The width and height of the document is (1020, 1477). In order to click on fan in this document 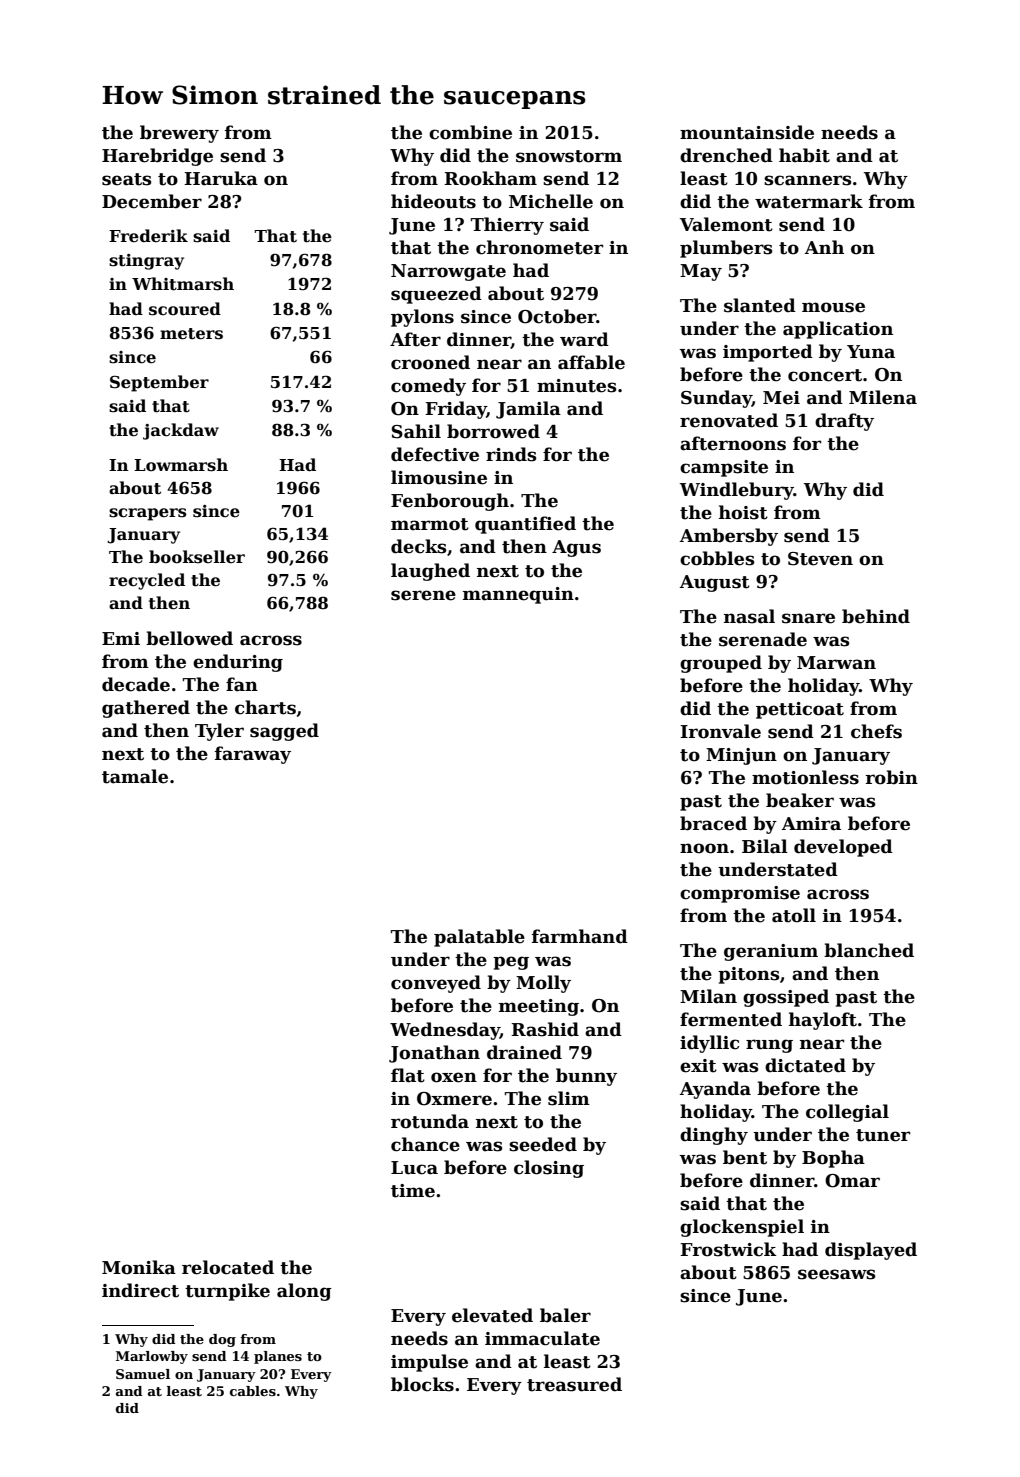, I will do `click(242, 684)`.
